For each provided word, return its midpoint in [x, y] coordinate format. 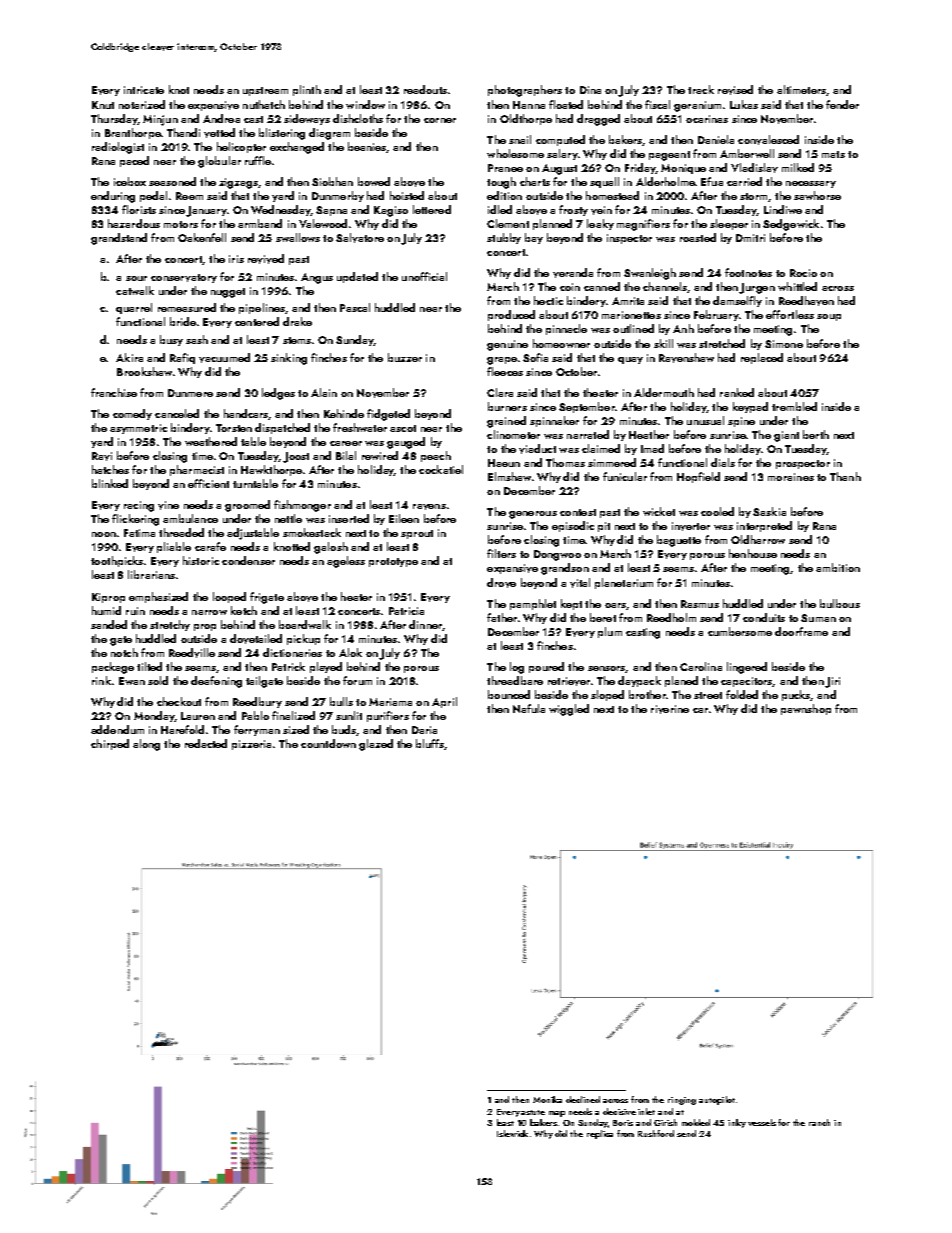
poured [546, 667]
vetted [219, 133]
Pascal [355, 307]
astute [533, 1112]
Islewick [512, 1133]
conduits [764, 617]
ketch [244, 610]
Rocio [803, 273]
